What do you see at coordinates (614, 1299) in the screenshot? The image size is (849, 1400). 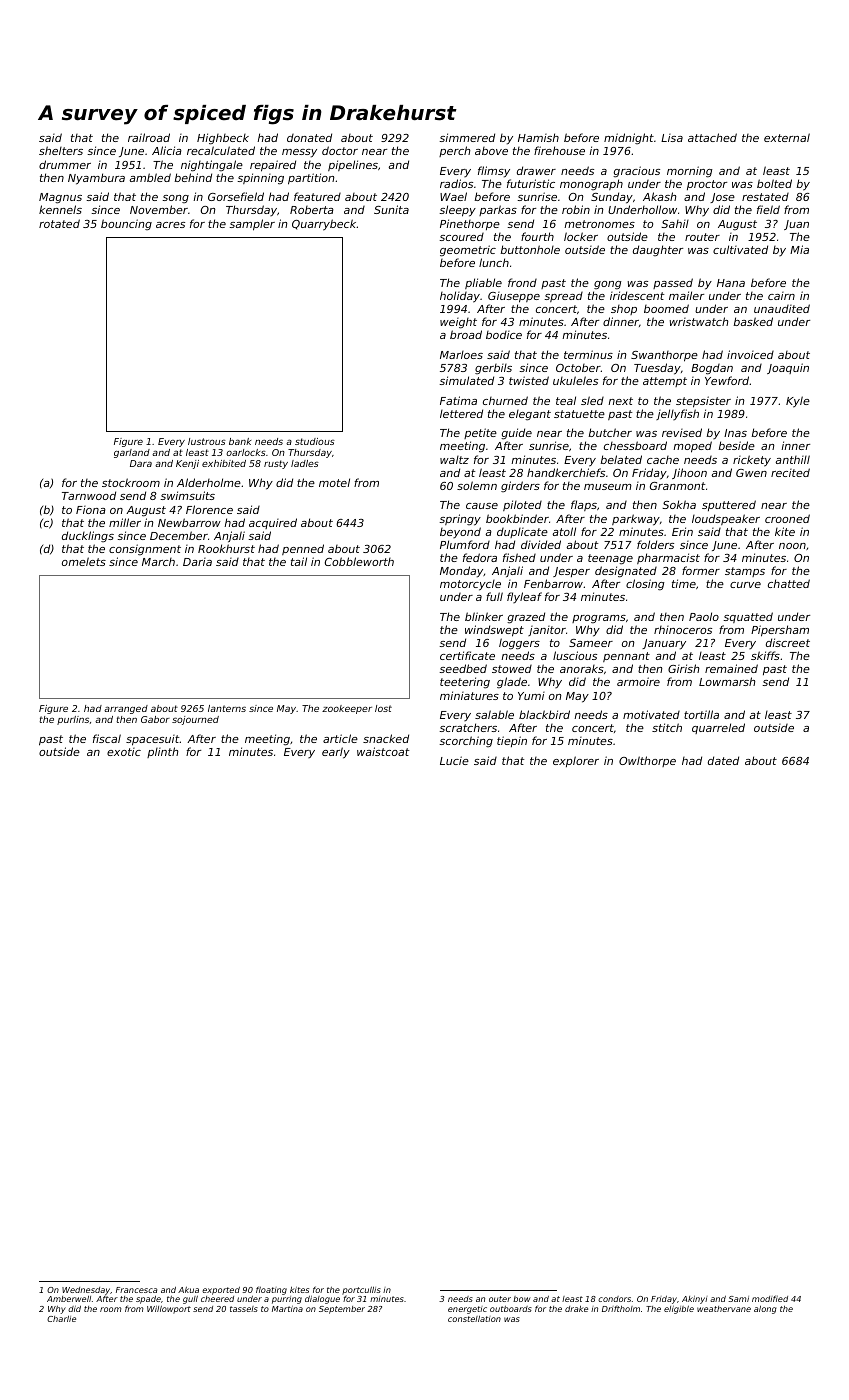 I see `condors` at bounding box center [614, 1299].
